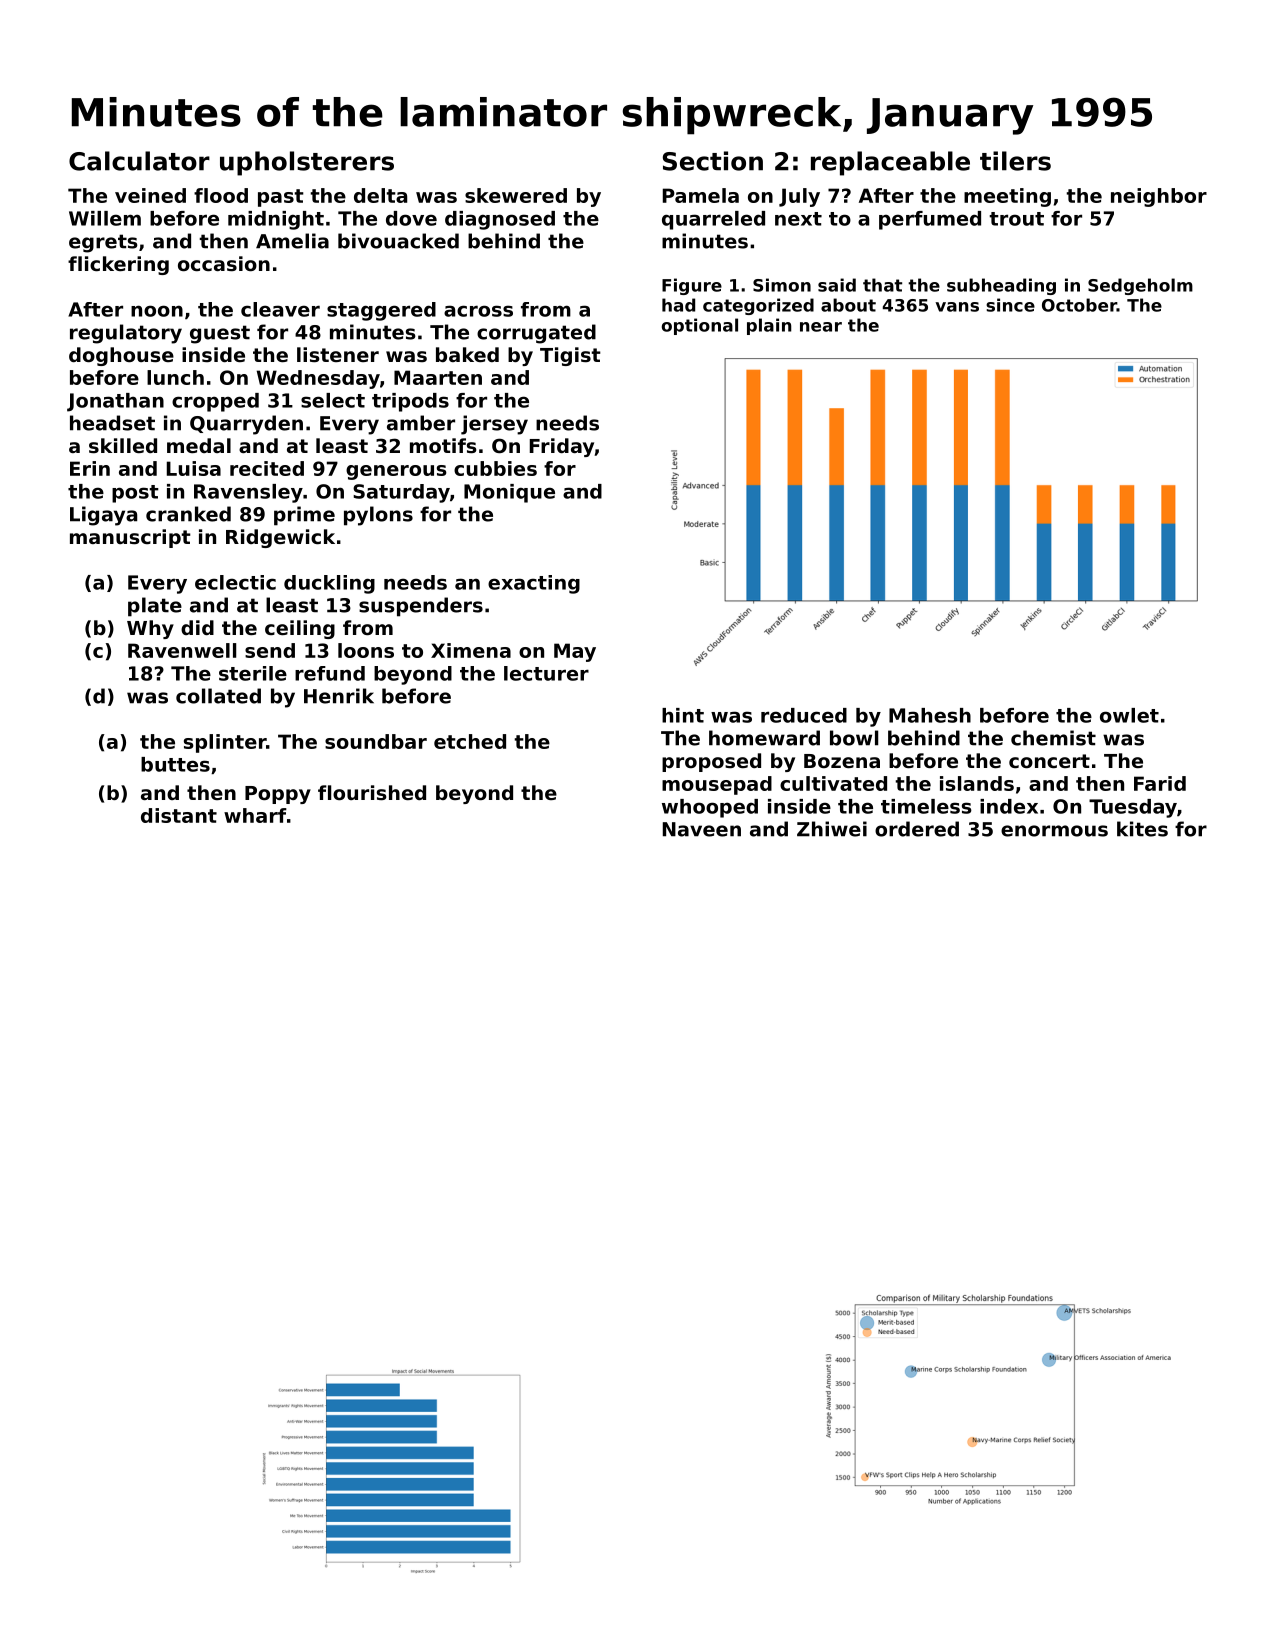 The width and height of the screenshot is (1275, 1651). What do you see at coordinates (534, 584) in the screenshot?
I see `exacting` at bounding box center [534, 584].
